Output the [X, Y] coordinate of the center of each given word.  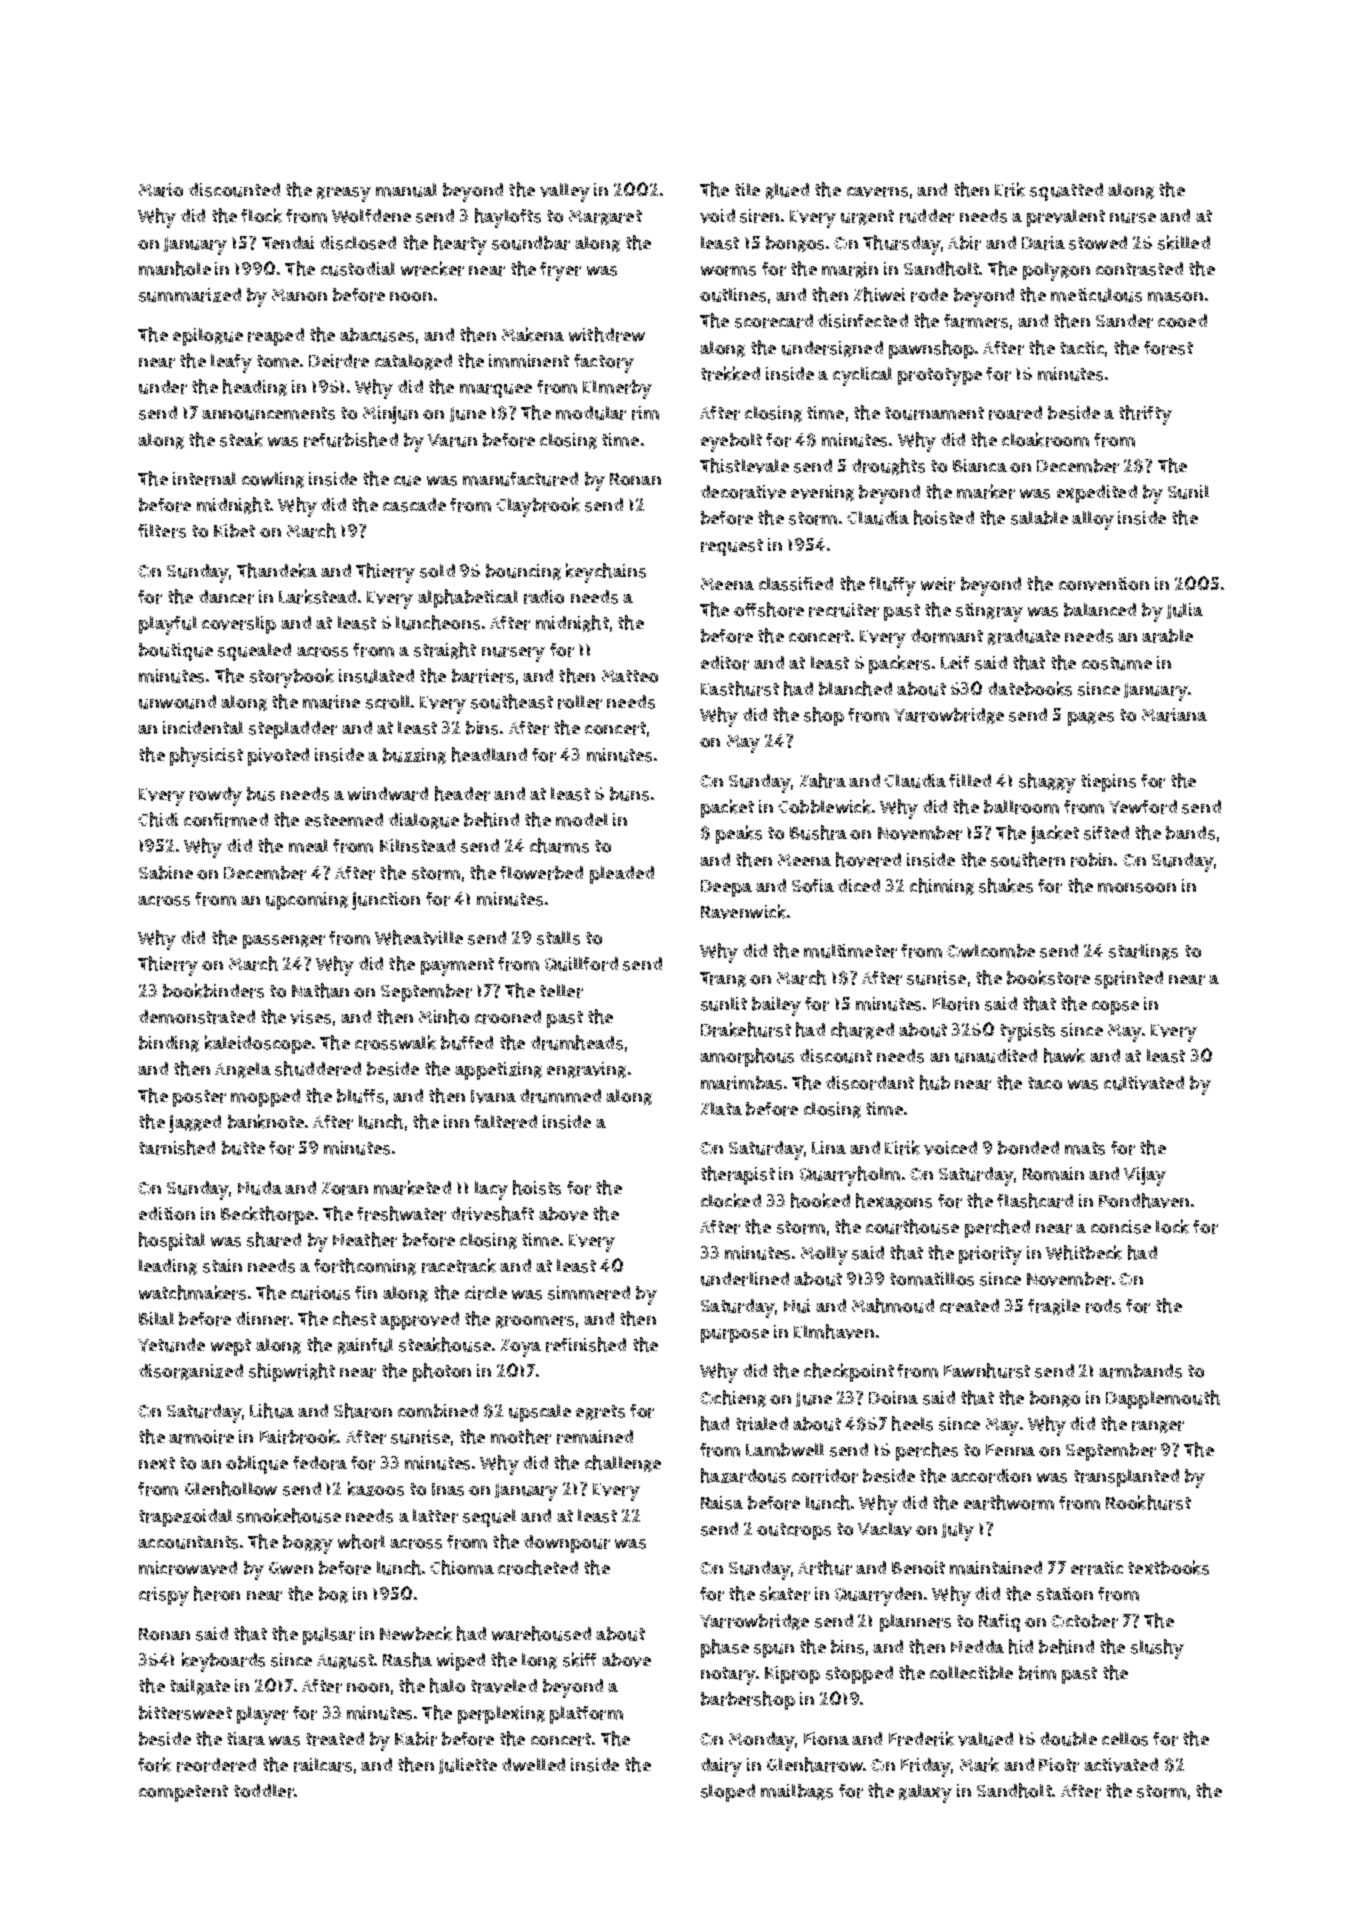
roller [580, 702]
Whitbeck [1084, 1252]
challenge [623, 1463]
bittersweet [185, 1713]
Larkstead [317, 596]
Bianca [980, 465]
